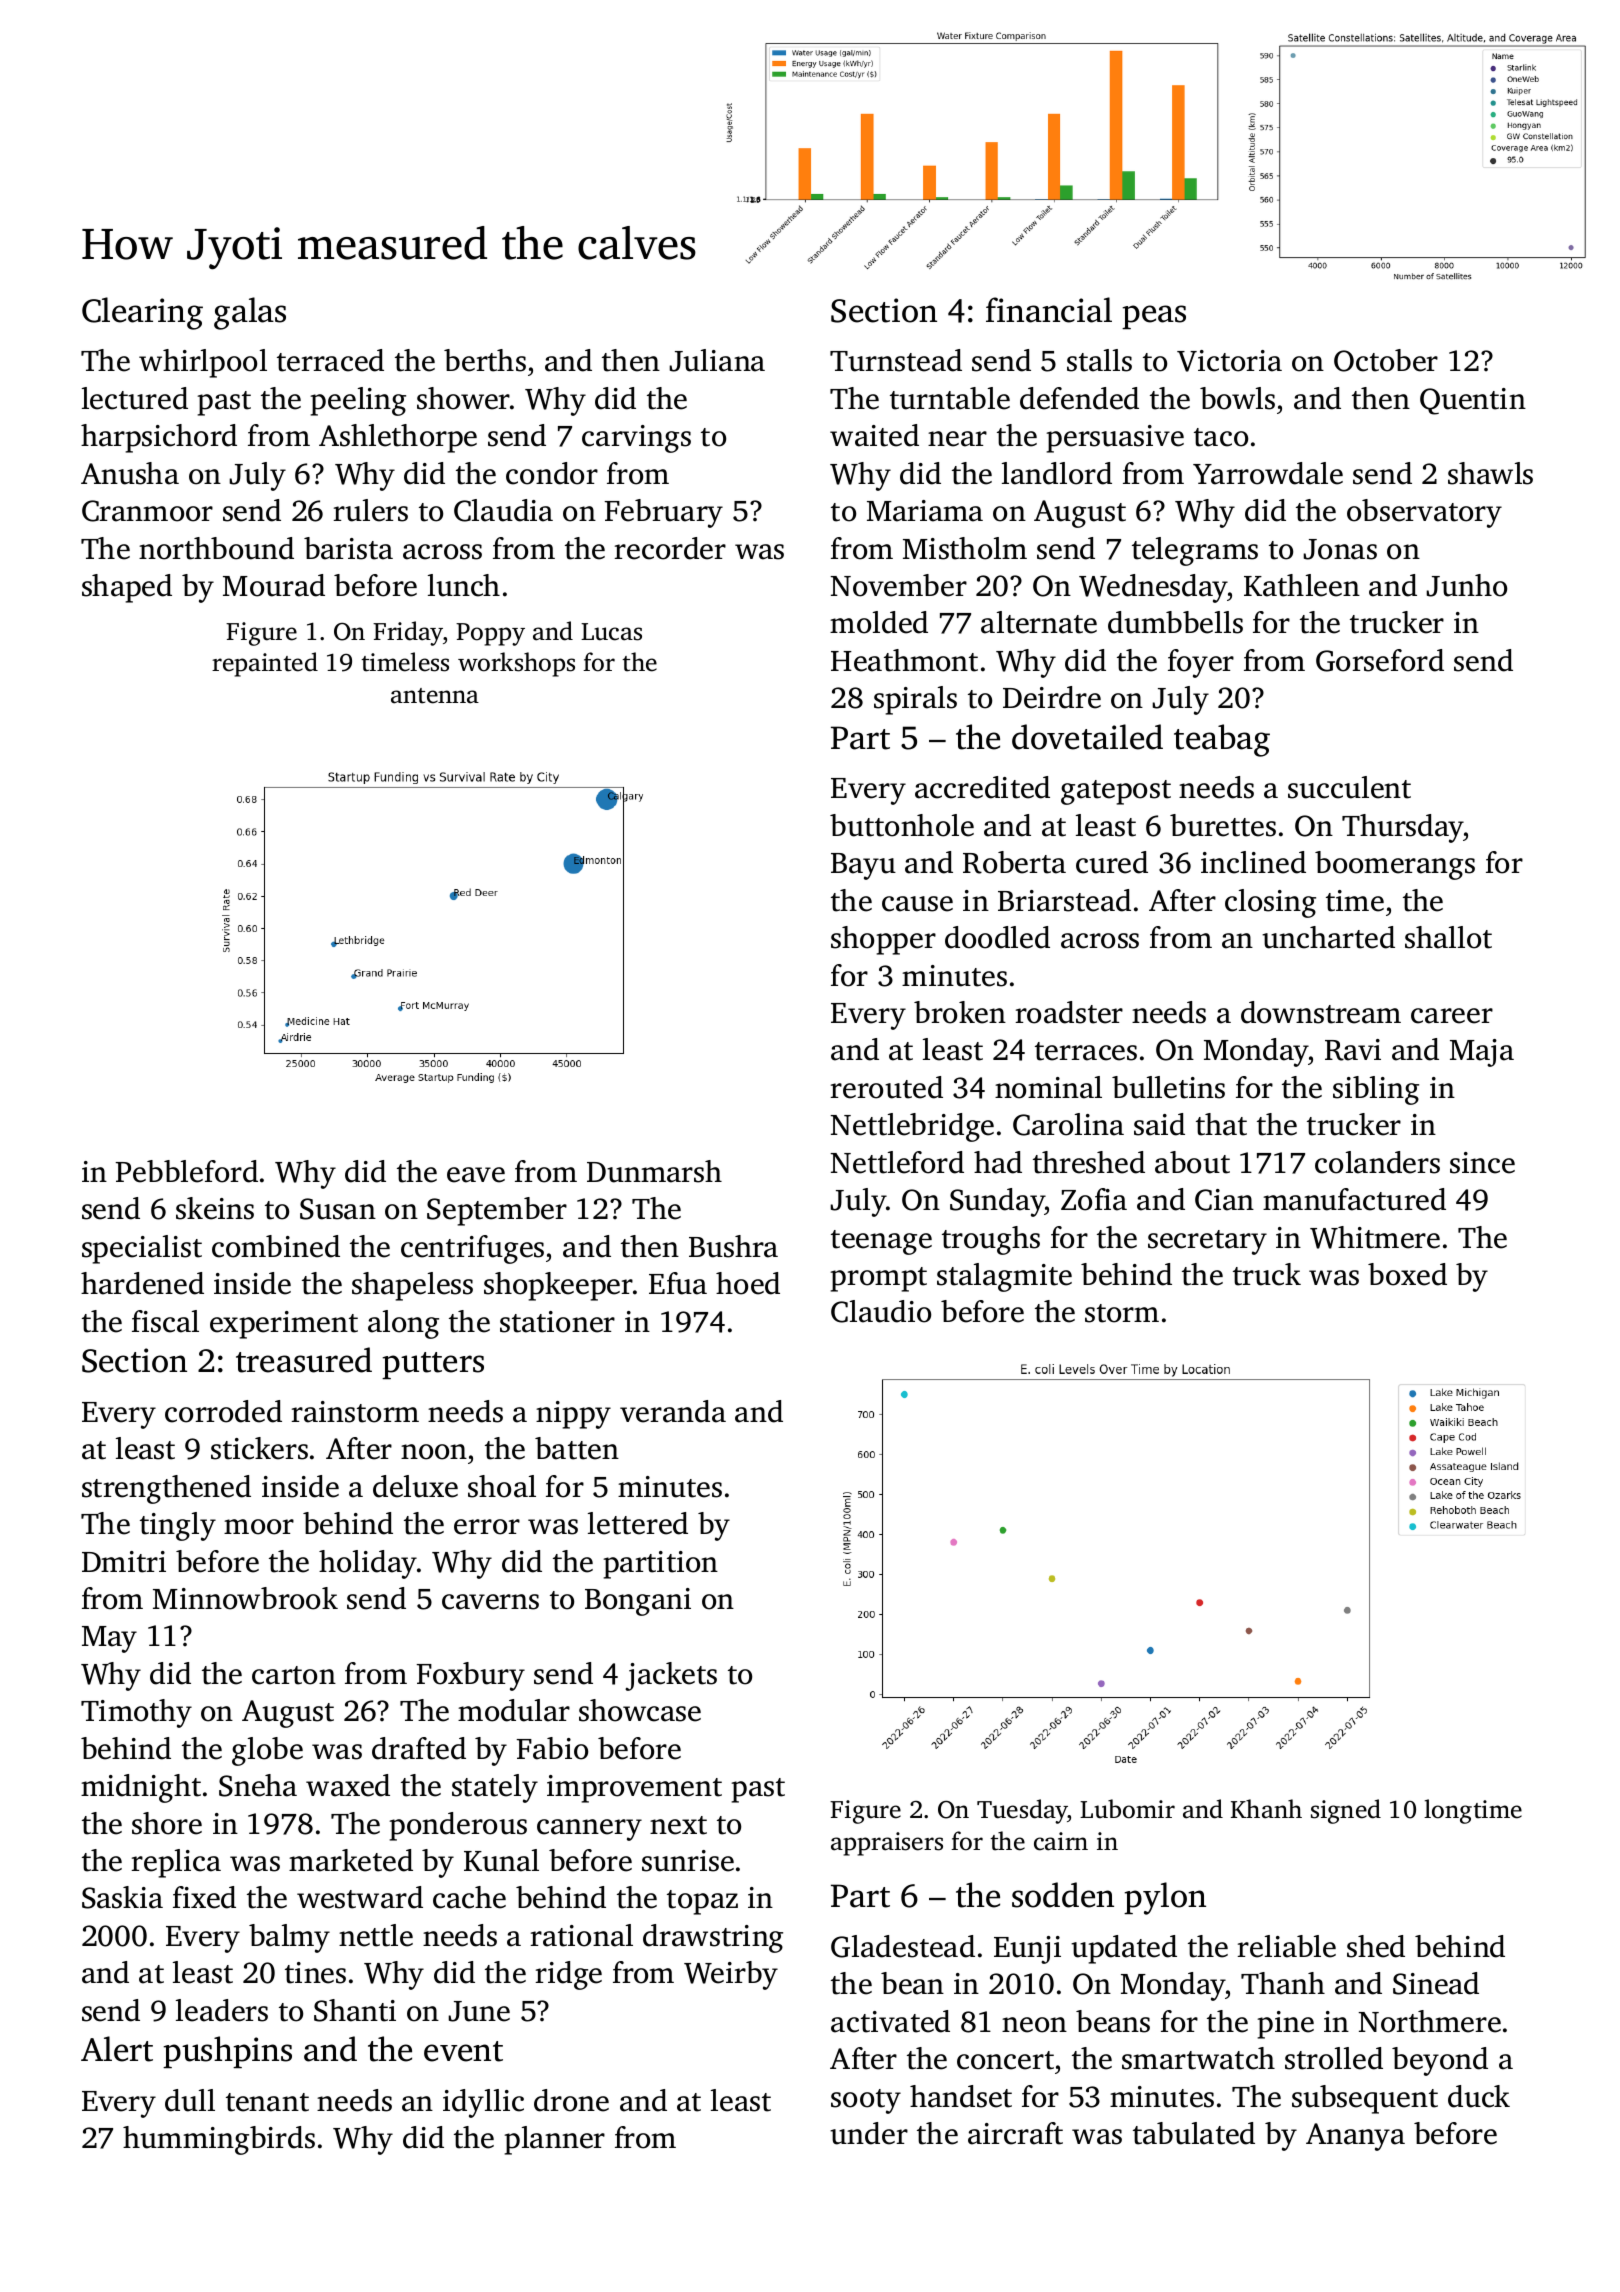 This document has height=2292, width=1620. I want to click on activated, so click(890, 2021).
